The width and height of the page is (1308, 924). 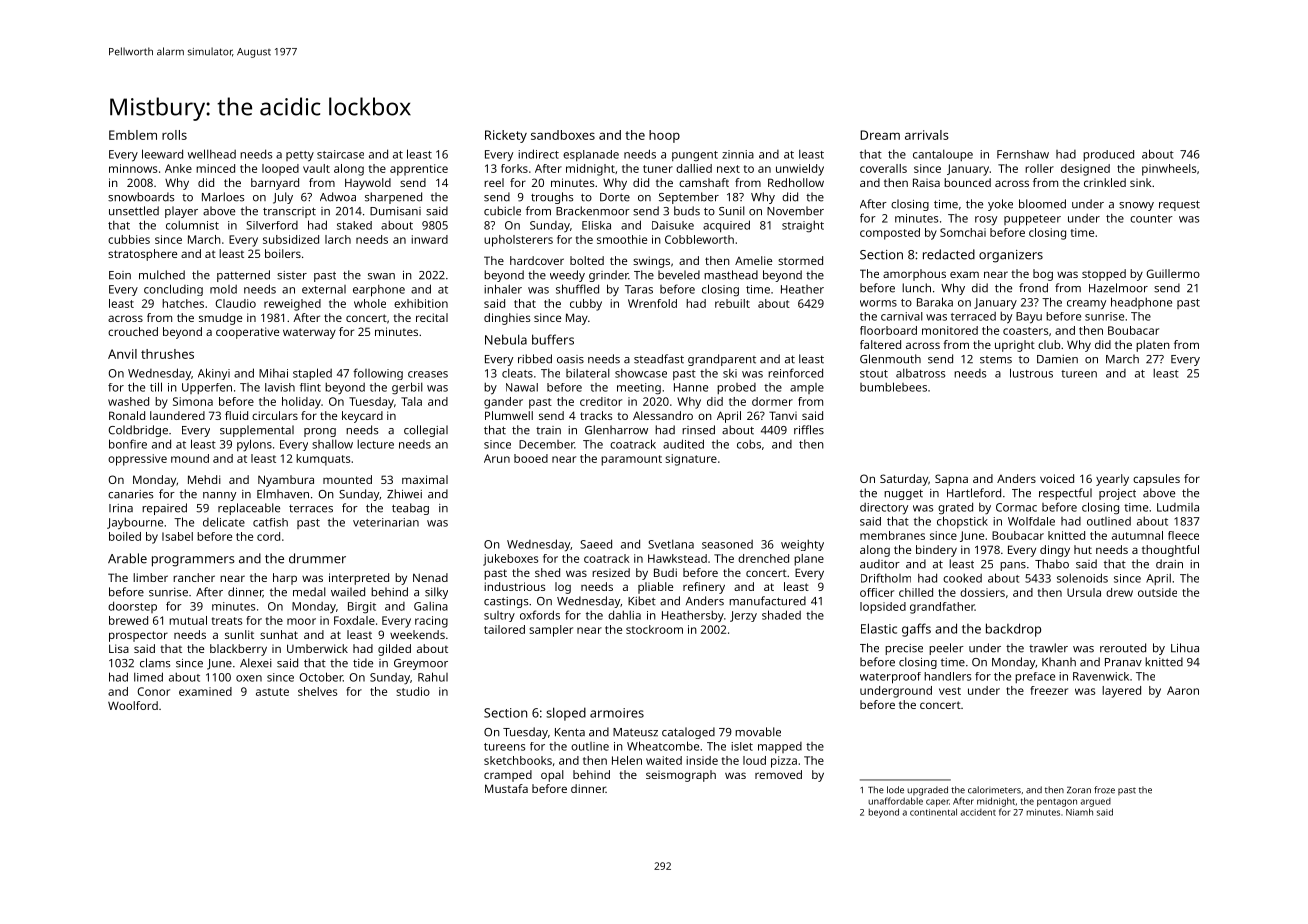 What do you see at coordinates (410, 509) in the page?
I see `teabag` at bounding box center [410, 509].
